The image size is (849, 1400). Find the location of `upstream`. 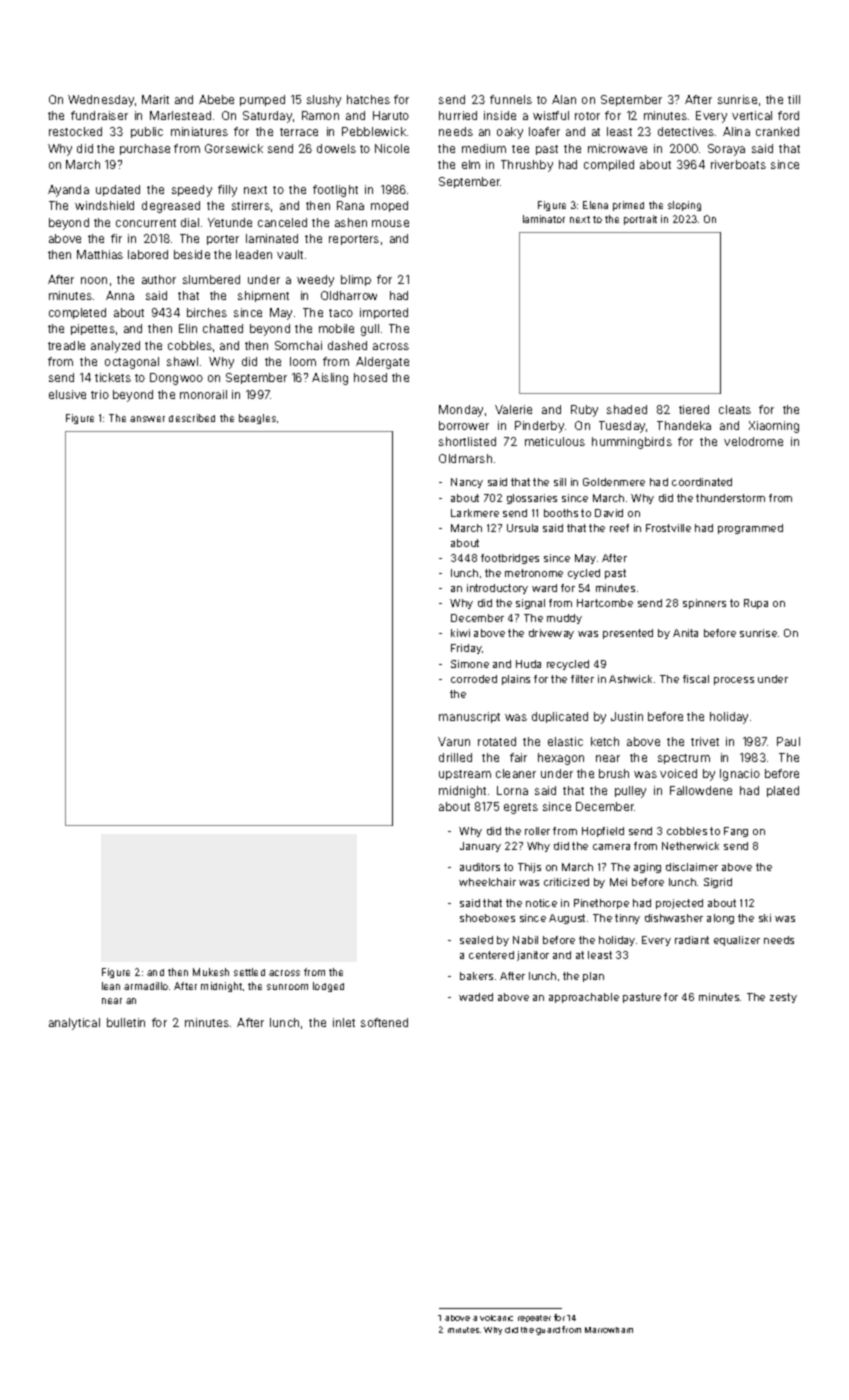

upstream is located at coordinates (465, 775).
